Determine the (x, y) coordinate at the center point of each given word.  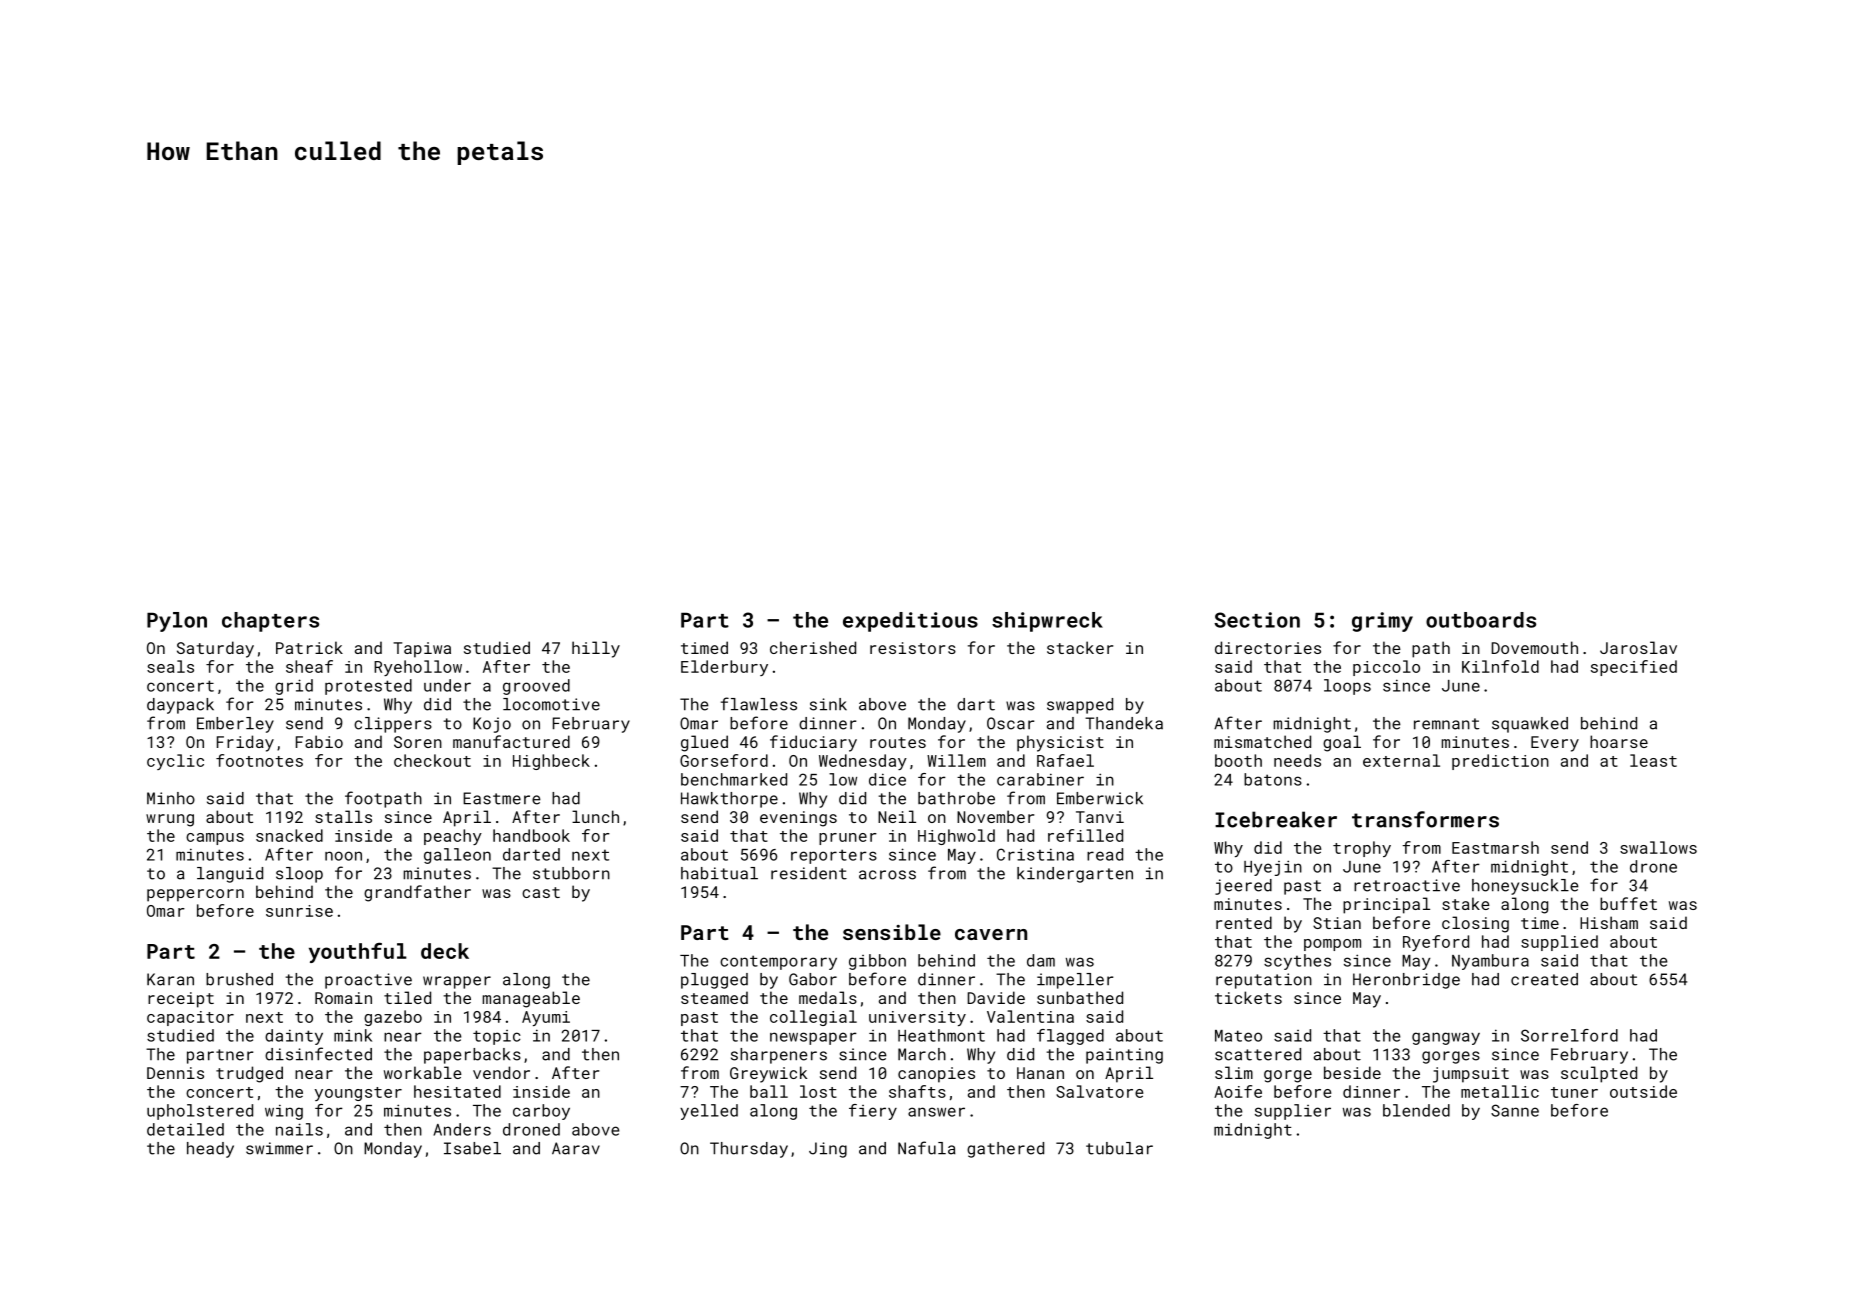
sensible (892, 932)
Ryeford (1436, 943)
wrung (170, 820)
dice (887, 779)
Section (1257, 620)
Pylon (177, 622)
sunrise (299, 911)
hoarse (1619, 741)
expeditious (910, 622)
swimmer (279, 1148)
